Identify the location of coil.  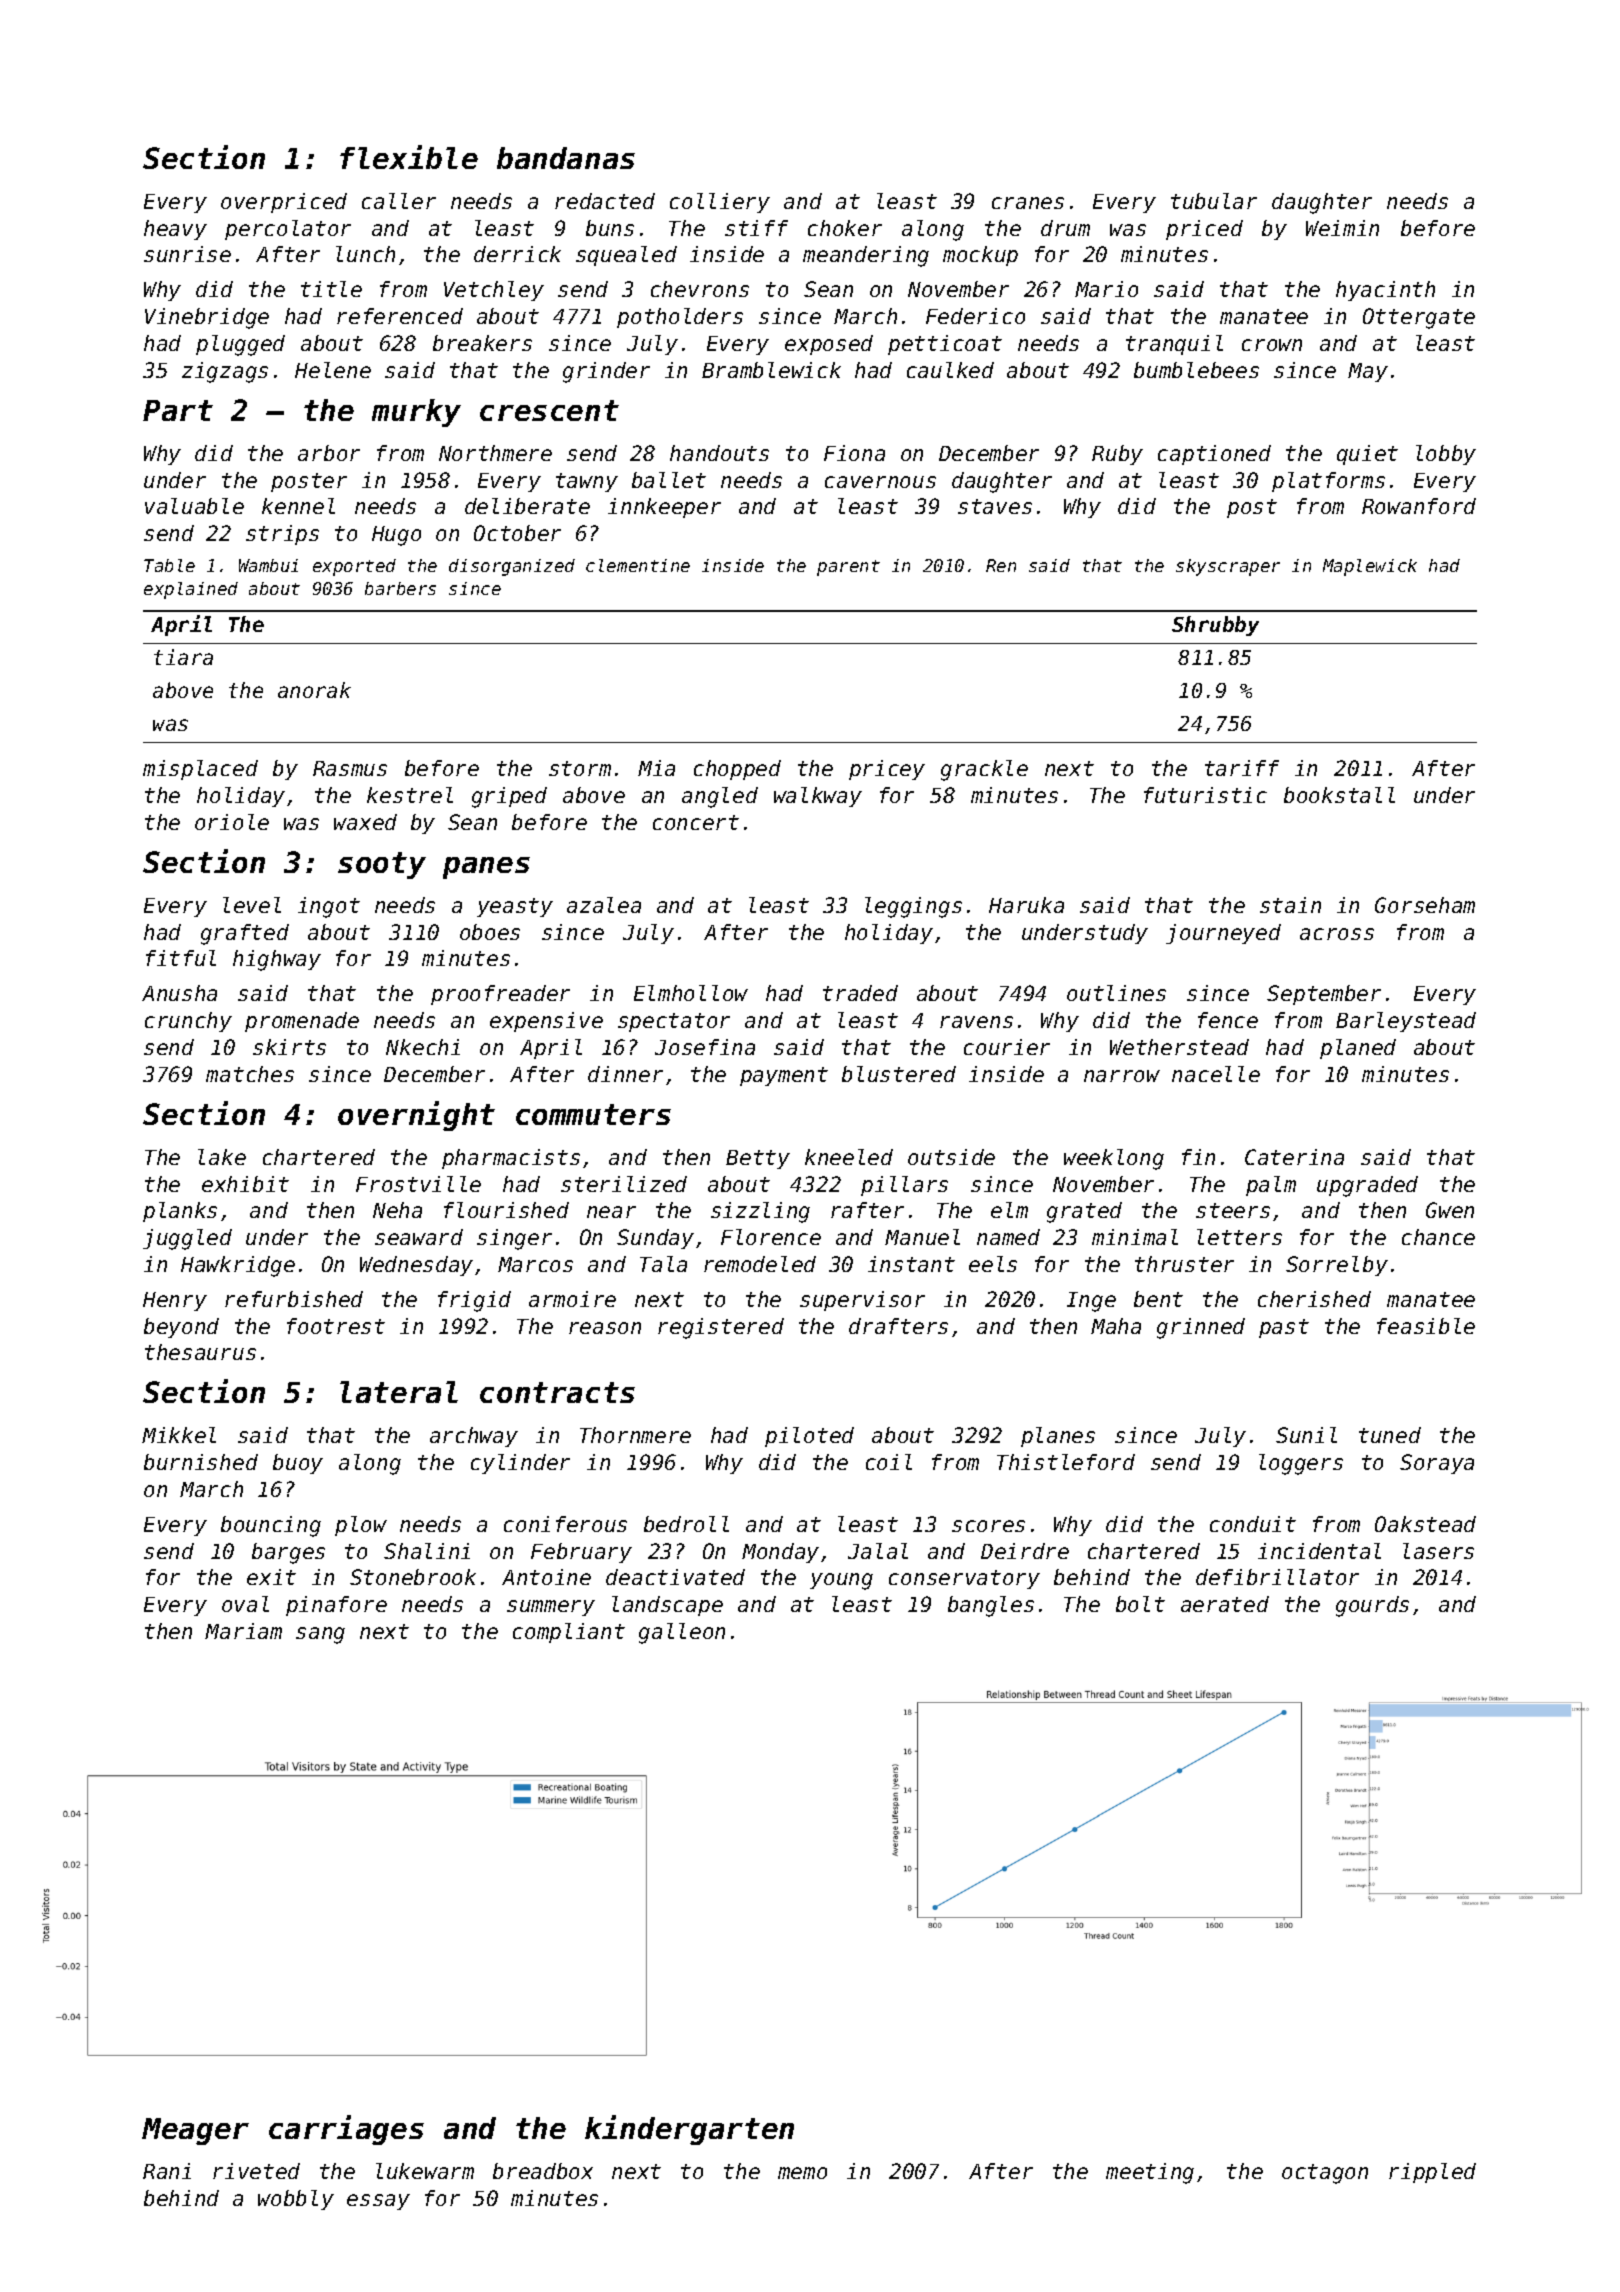
(889, 1462).
